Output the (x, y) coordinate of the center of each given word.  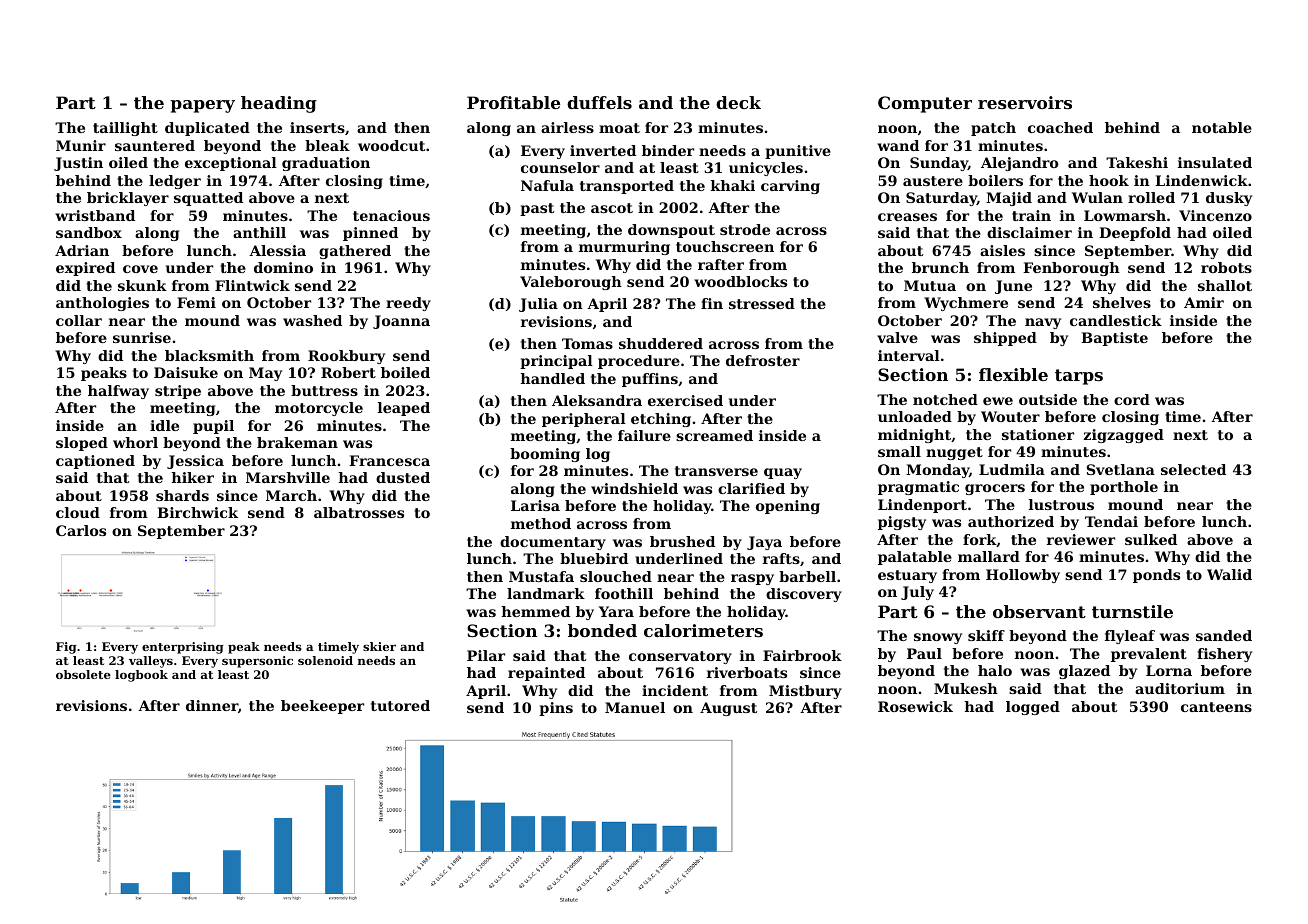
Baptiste (1114, 339)
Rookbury (346, 357)
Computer (925, 104)
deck (738, 102)
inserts (317, 127)
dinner (212, 705)
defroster (763, 360)
